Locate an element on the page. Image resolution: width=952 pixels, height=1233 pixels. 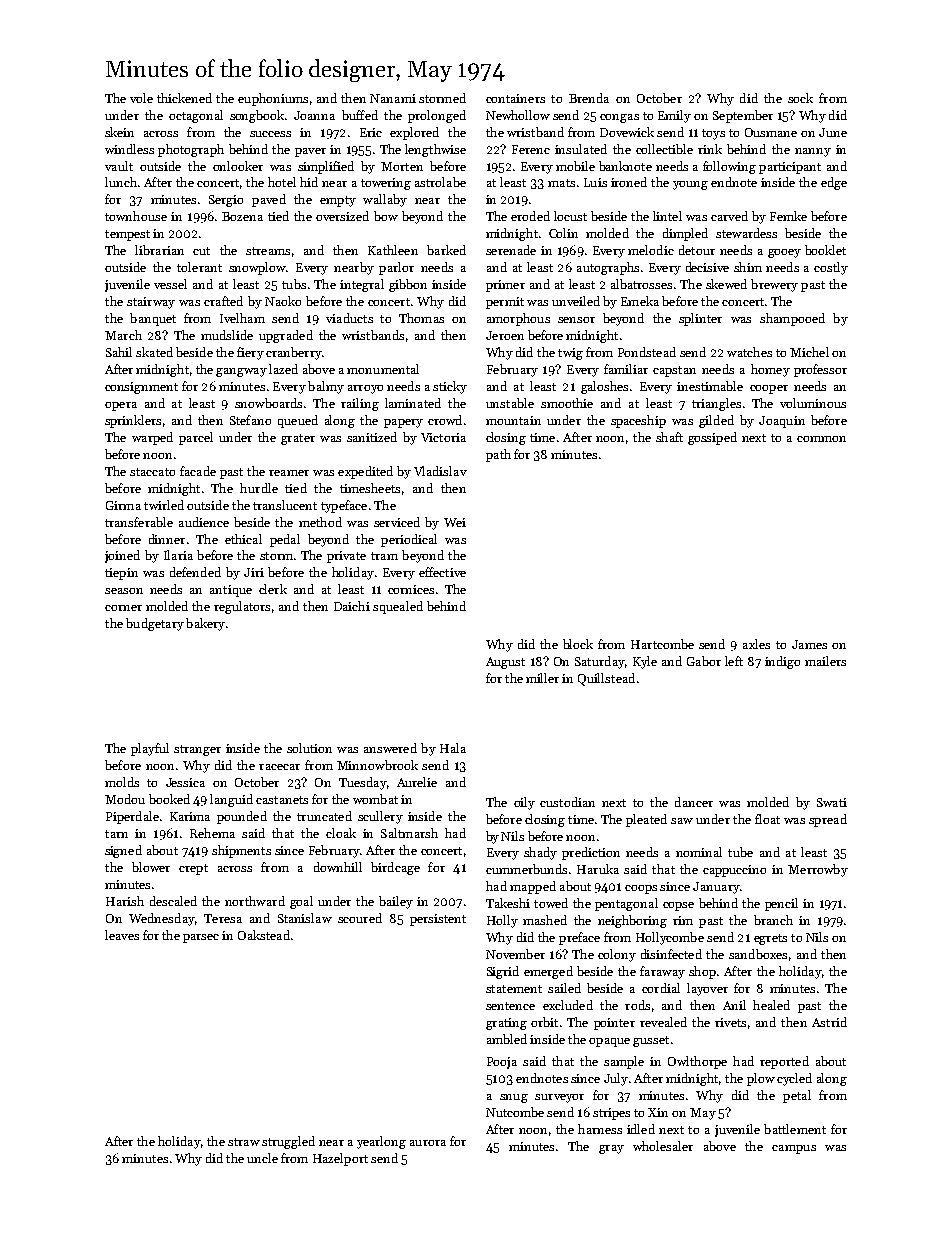
stewardess is located at coordinates (746, 233).
